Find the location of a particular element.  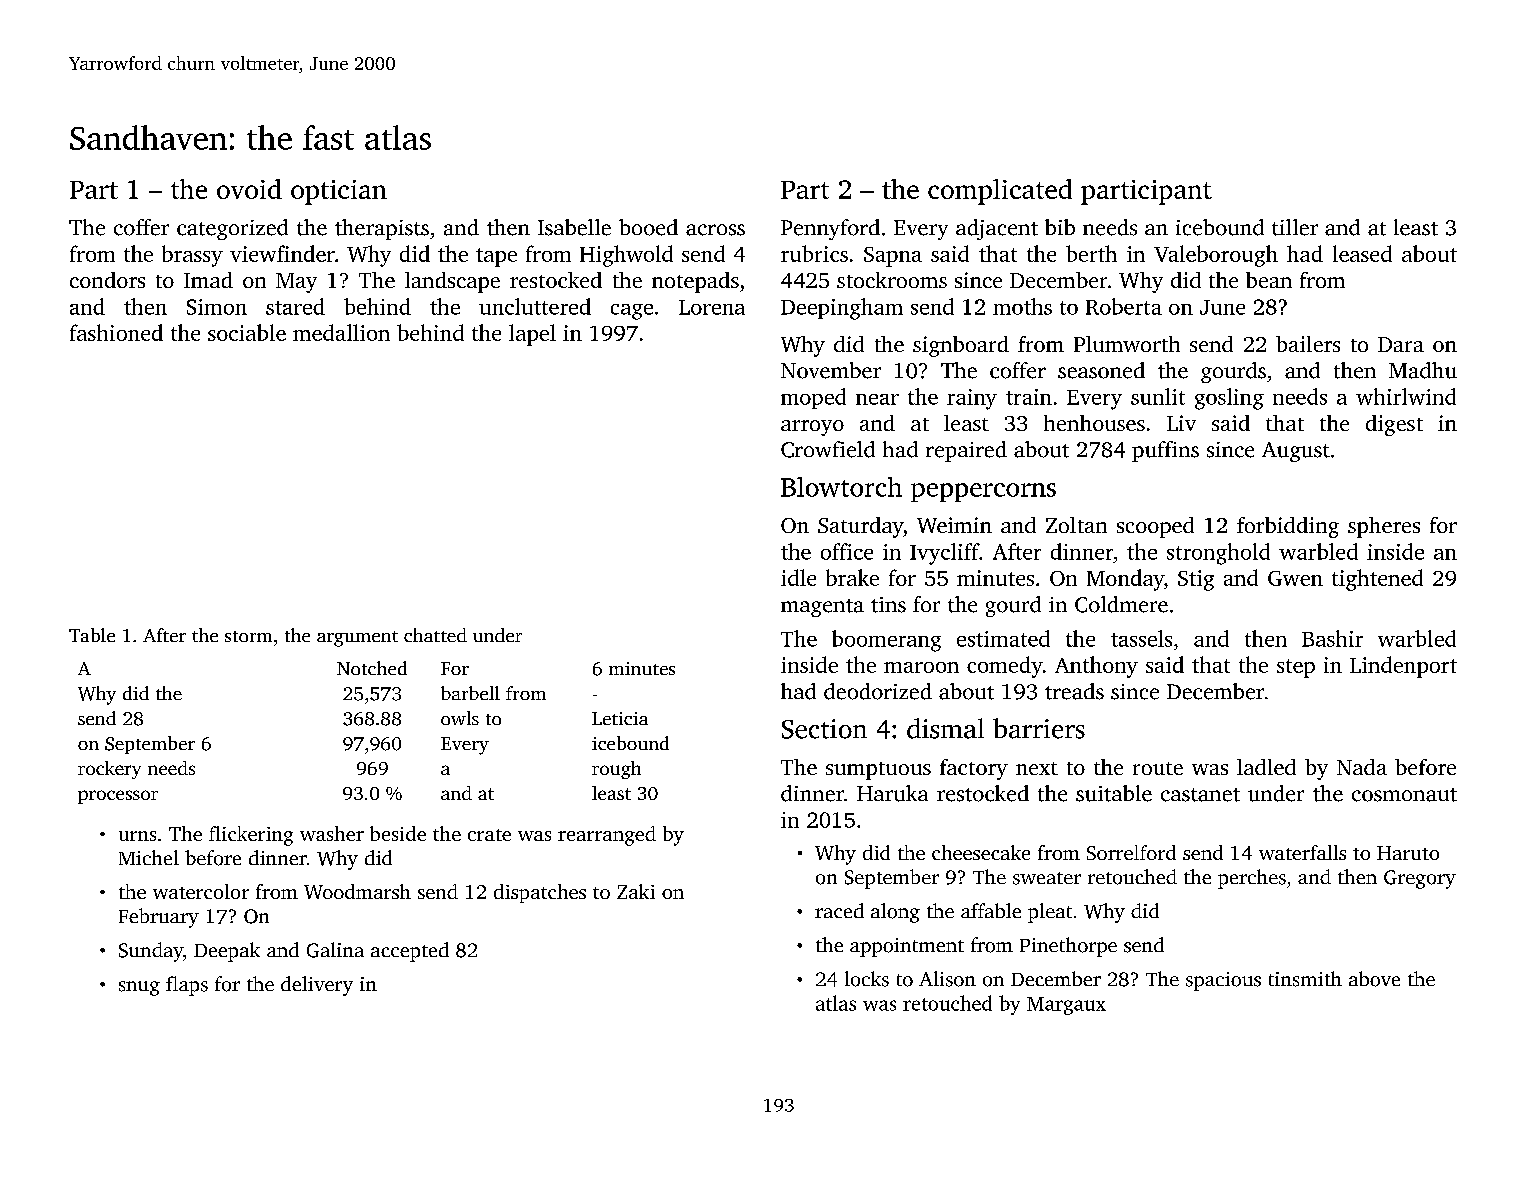

dismal is located at coordinates (945, 728).
